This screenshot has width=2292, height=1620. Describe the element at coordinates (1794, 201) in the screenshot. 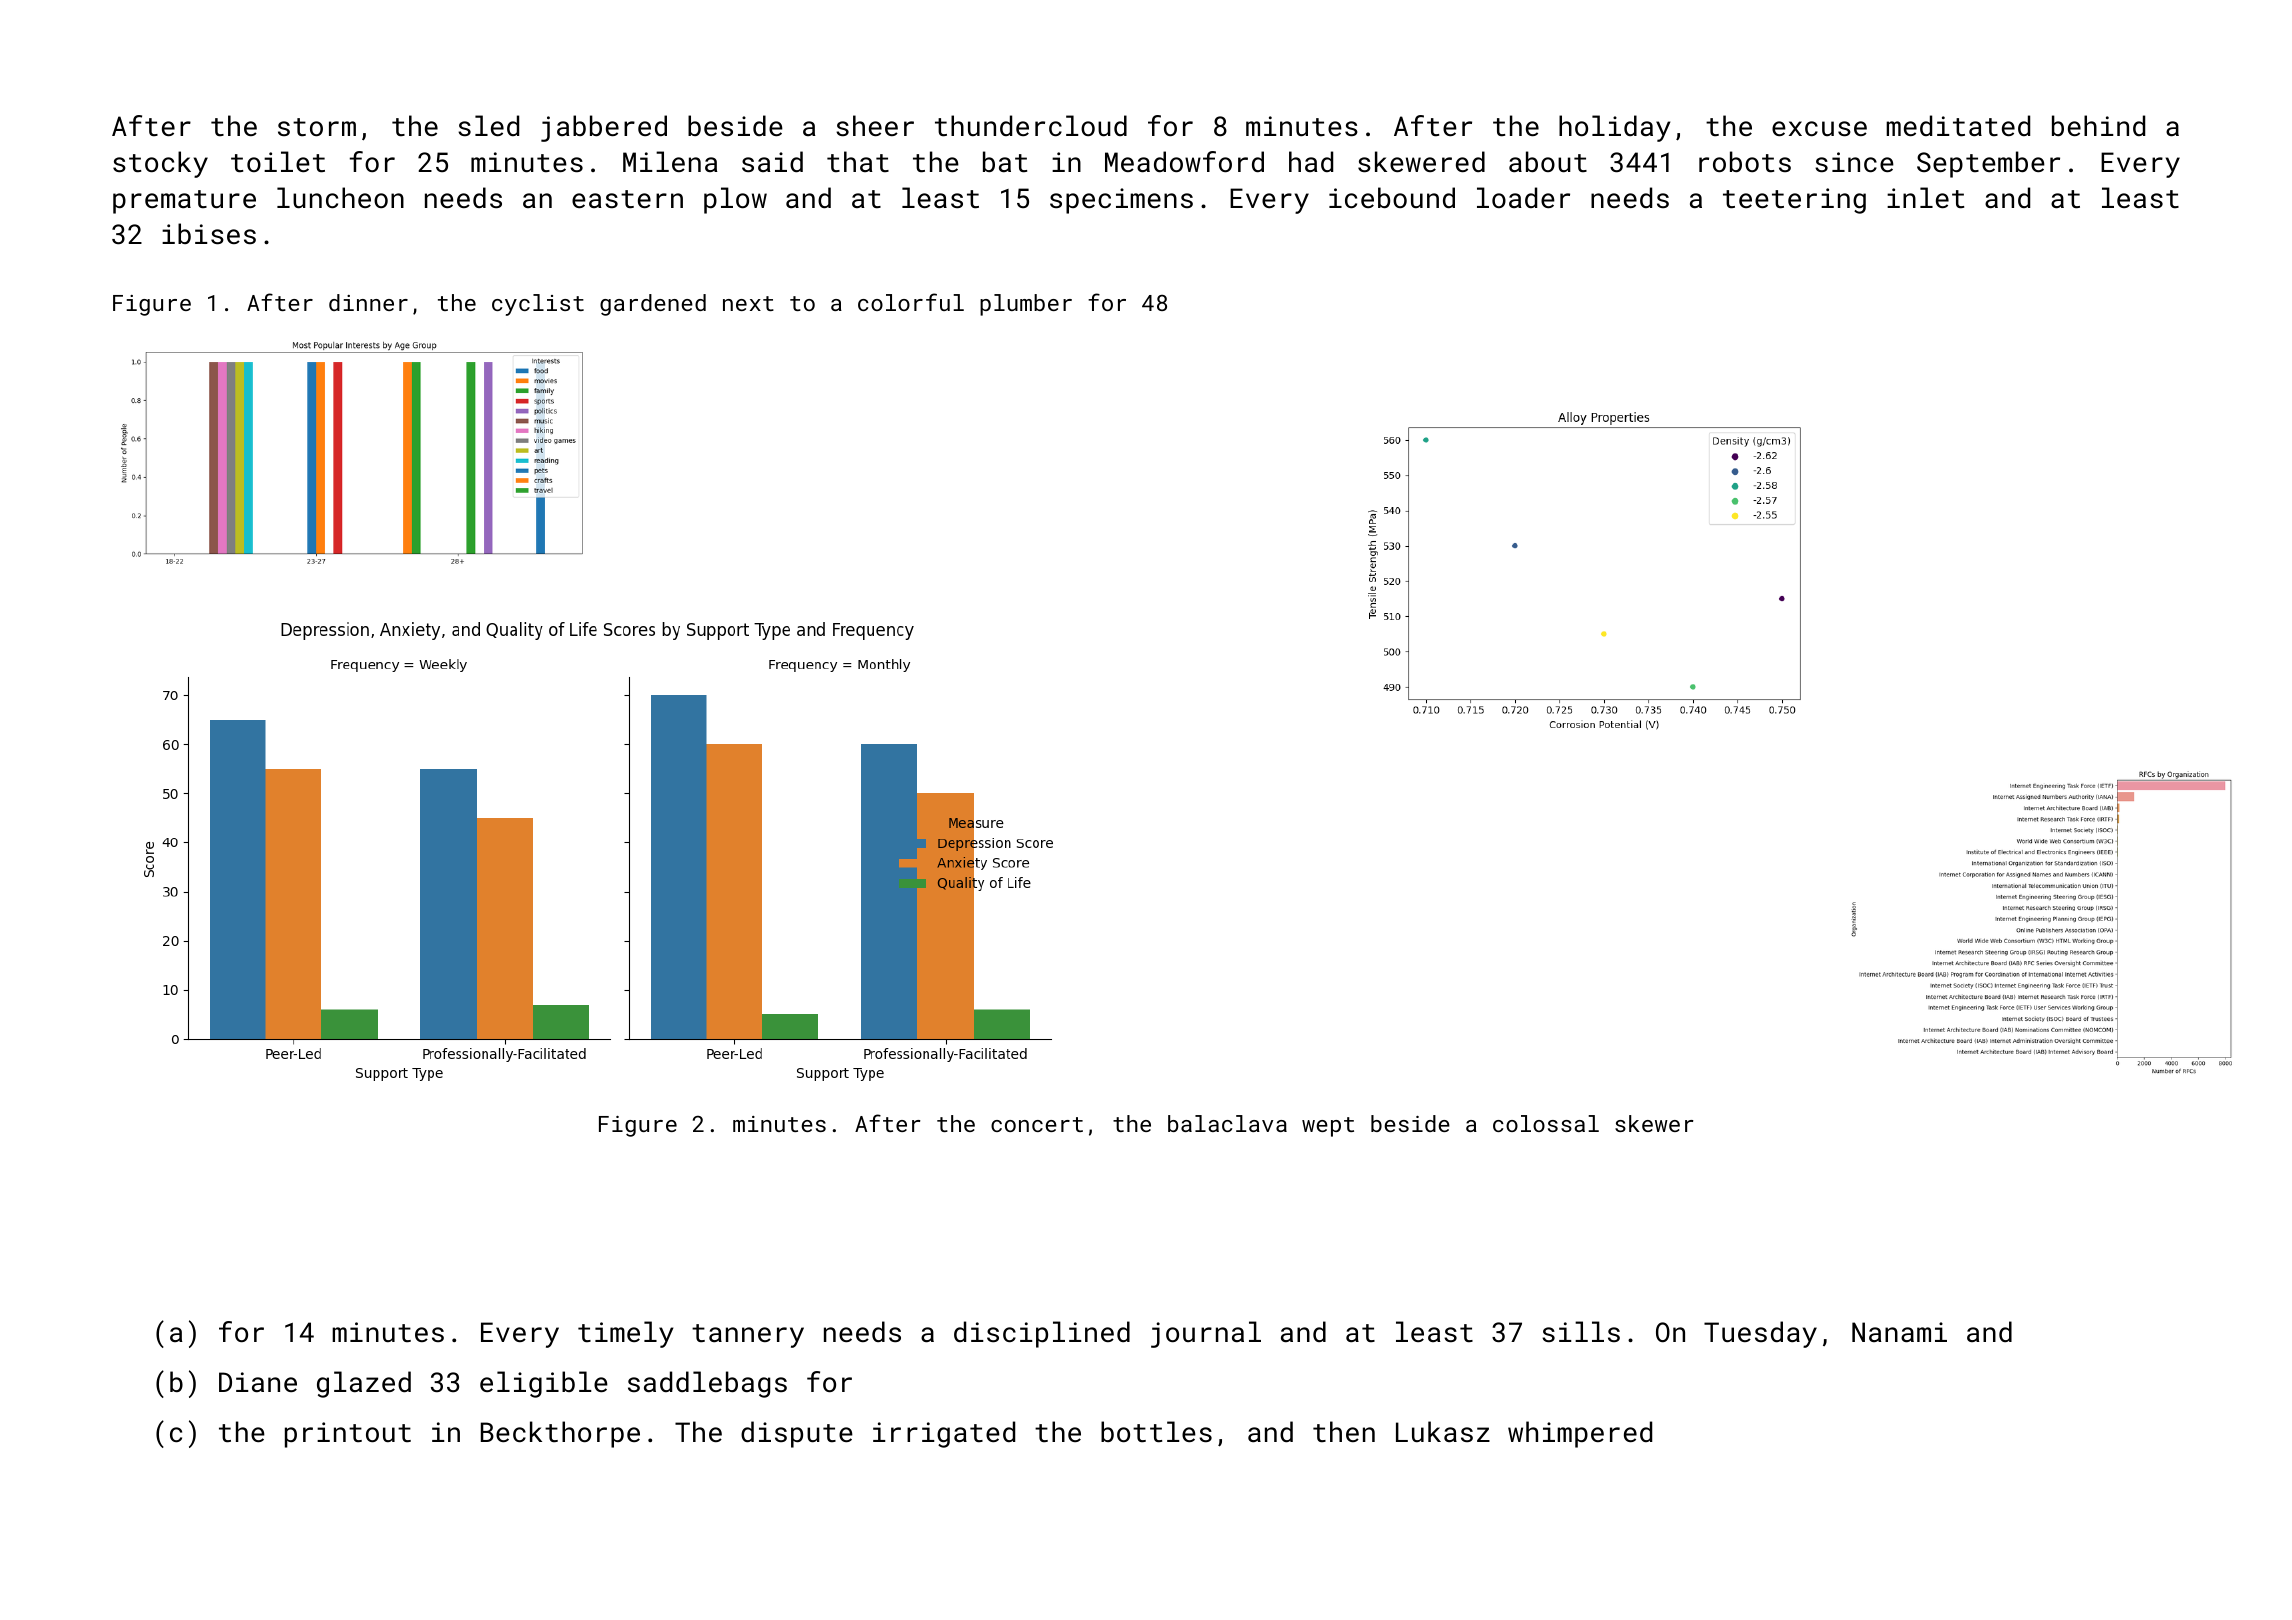

I see `teetering` at that location.
